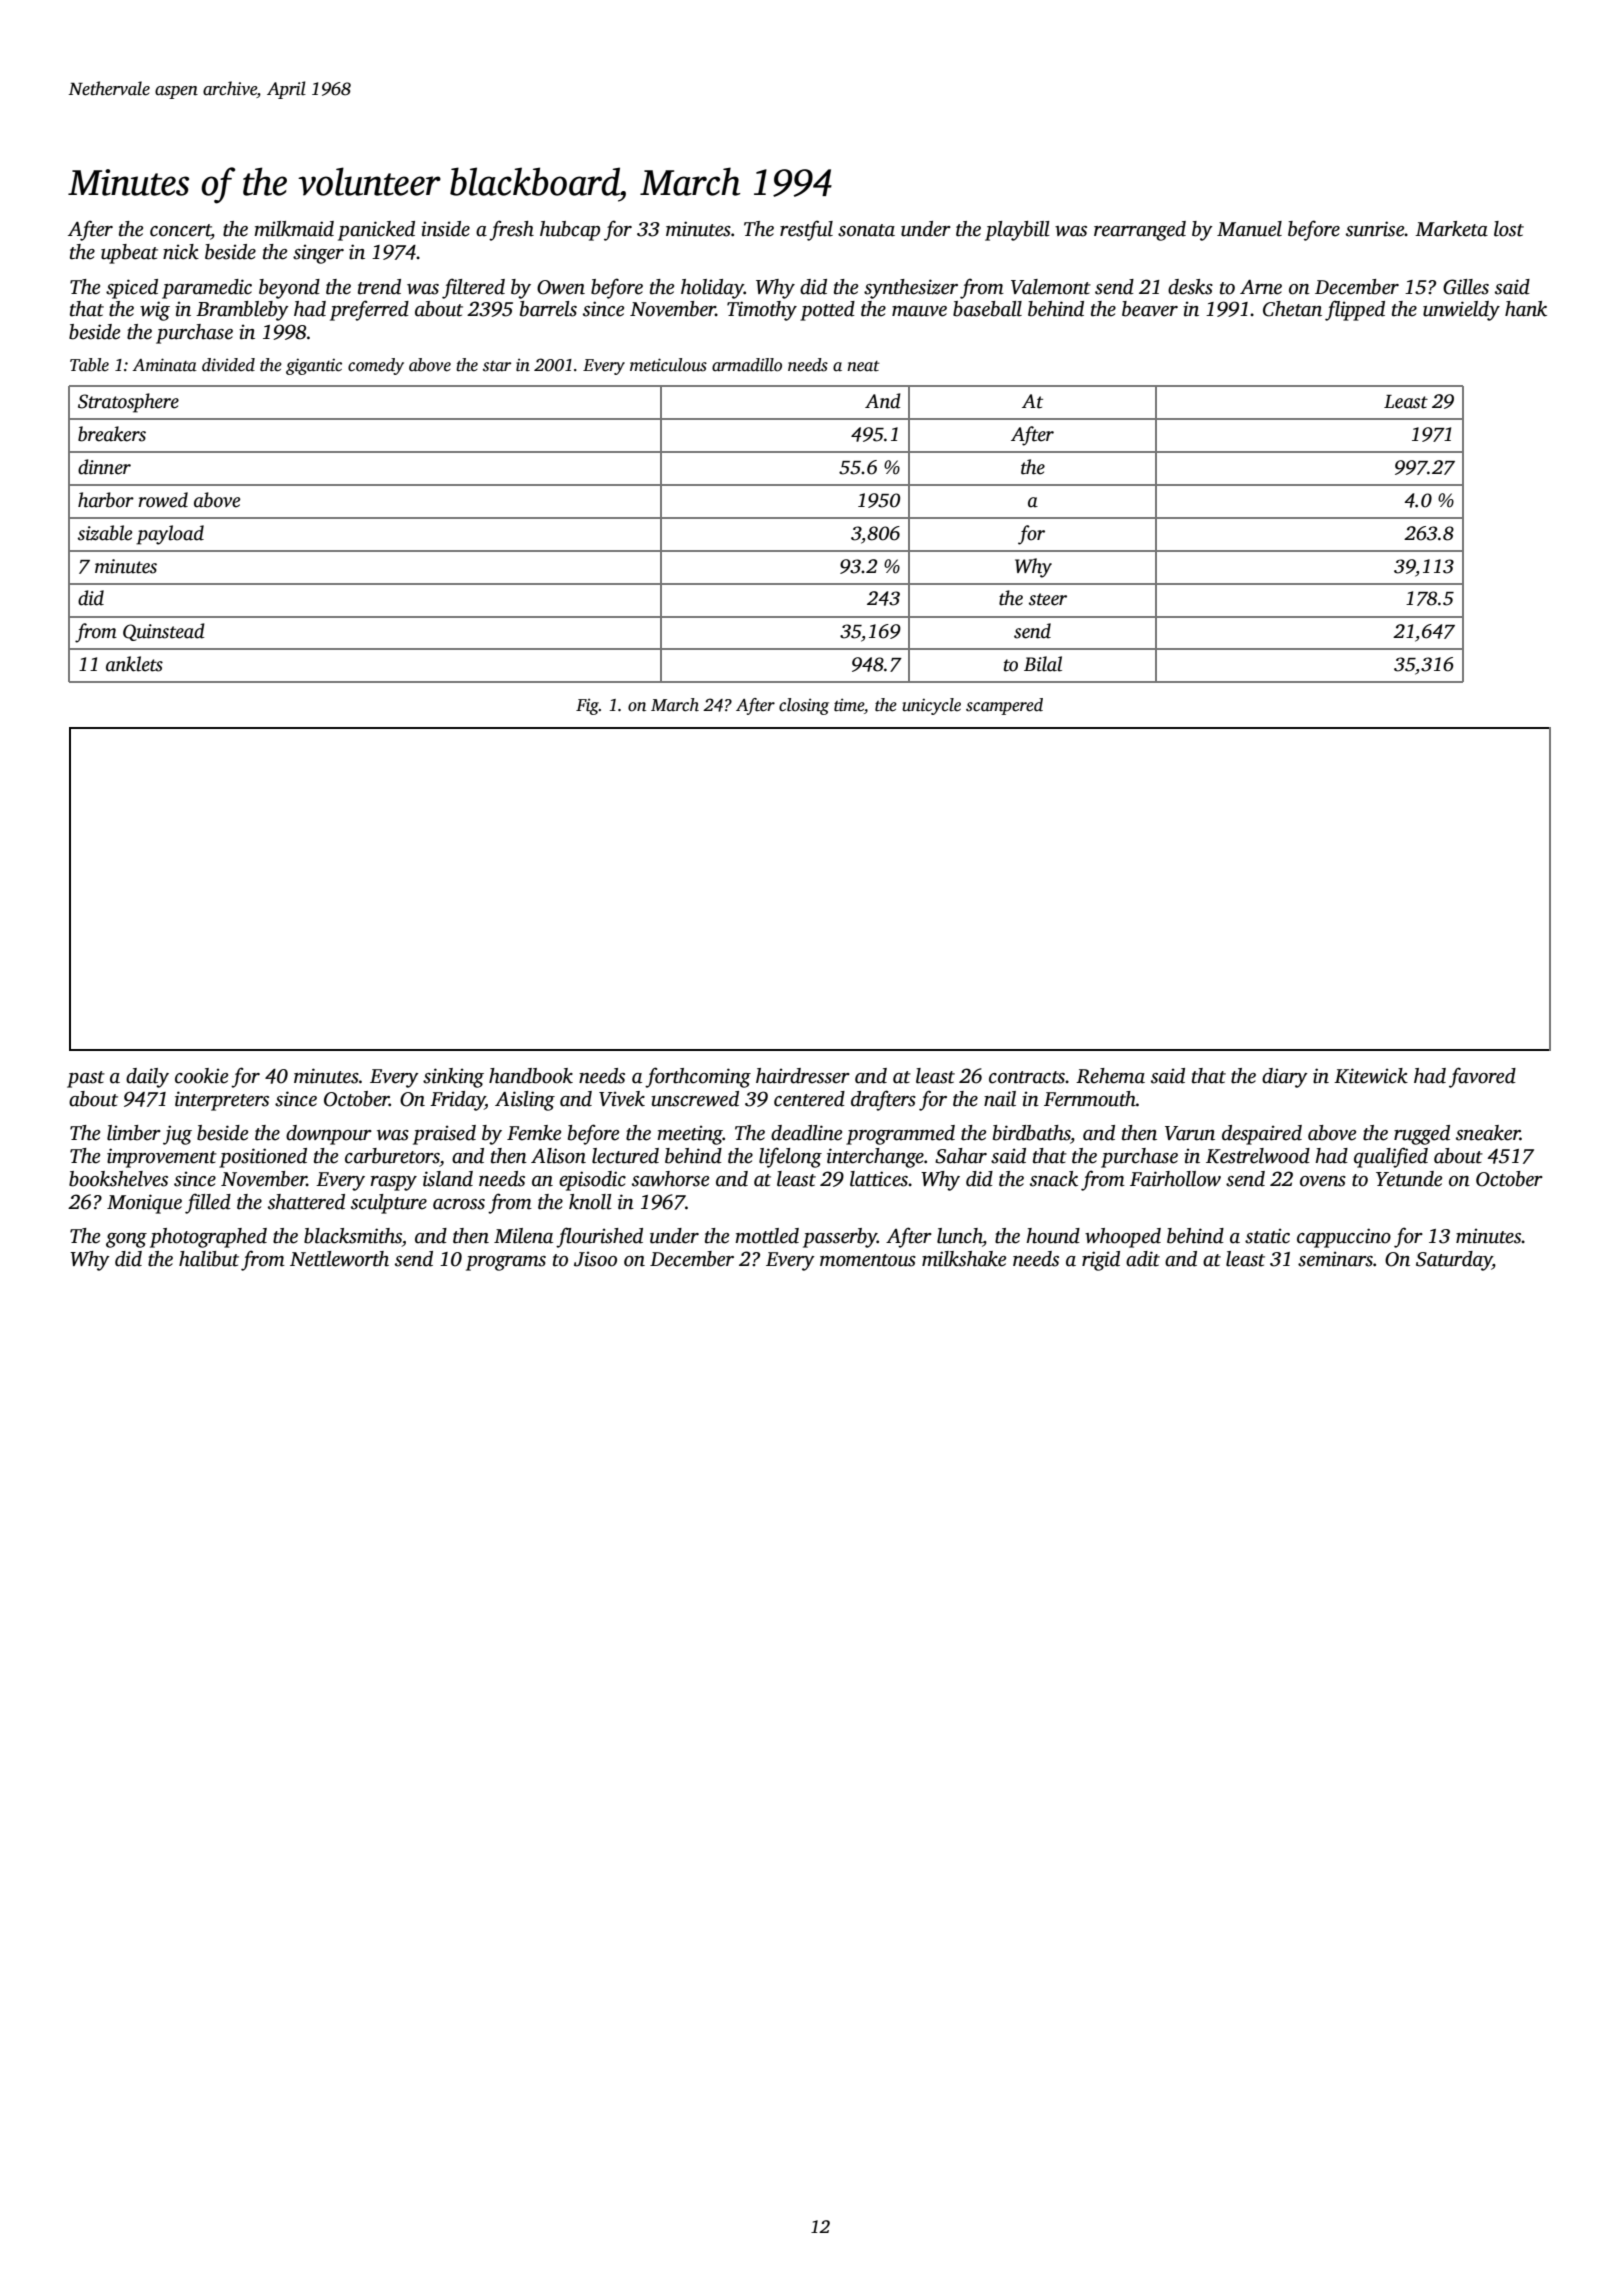  I want to click on Chetan, so click(1292, 309).
